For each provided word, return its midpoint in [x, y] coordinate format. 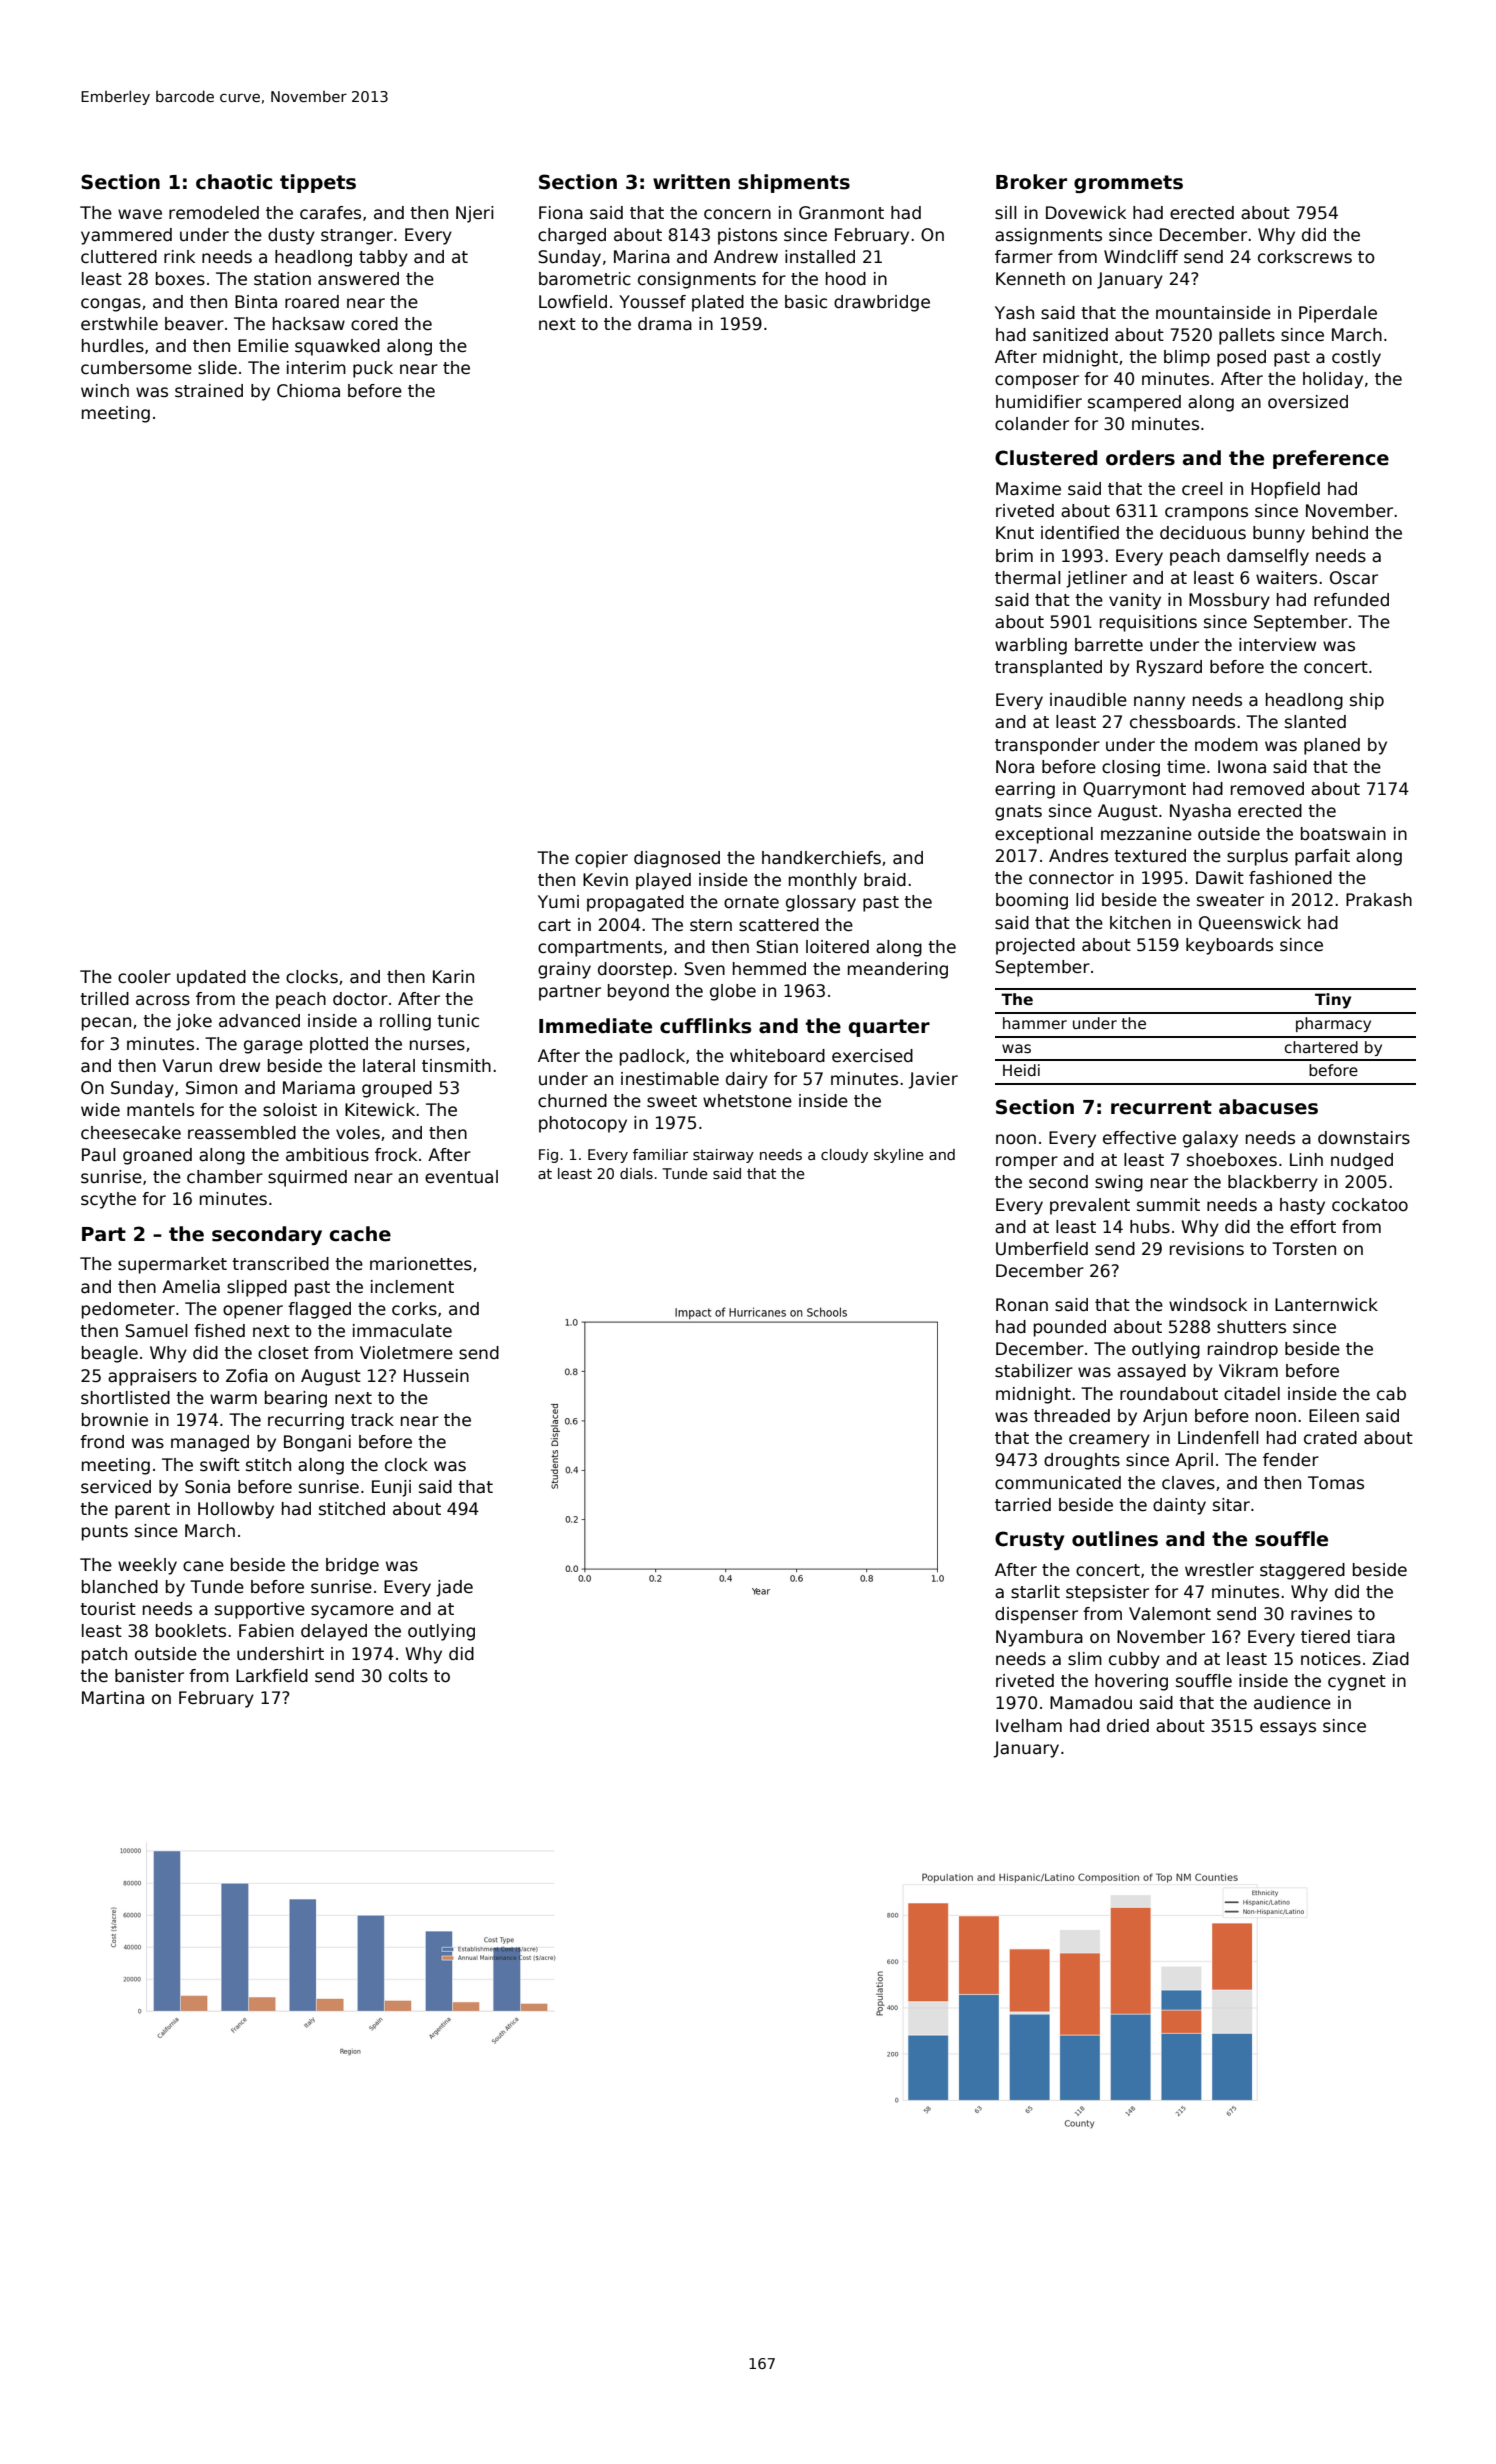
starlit [1035, 1592]
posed [1241, 358]
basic [806, 302]
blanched [120, 1587]
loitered [837, 947]
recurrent [1161, 1107]
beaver [194, 324]
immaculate [402, 1331]
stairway [723, 1156]
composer [1037, 382]
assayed [1151, 1372]
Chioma [308, 391]
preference [1331, 459]
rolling [405, 1022]
